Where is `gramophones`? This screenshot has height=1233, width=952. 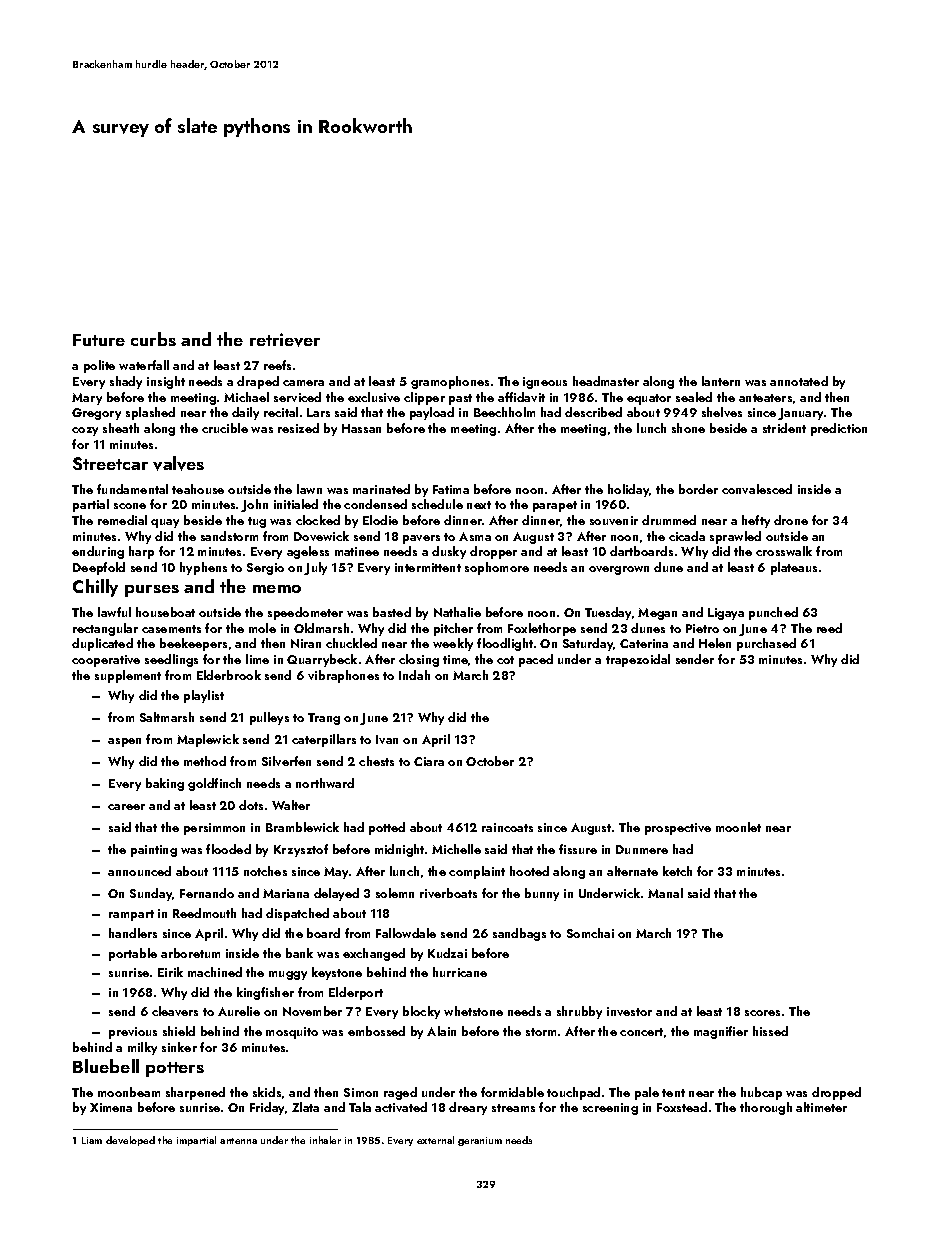
gramophones is located at coordinates (450, 382).
